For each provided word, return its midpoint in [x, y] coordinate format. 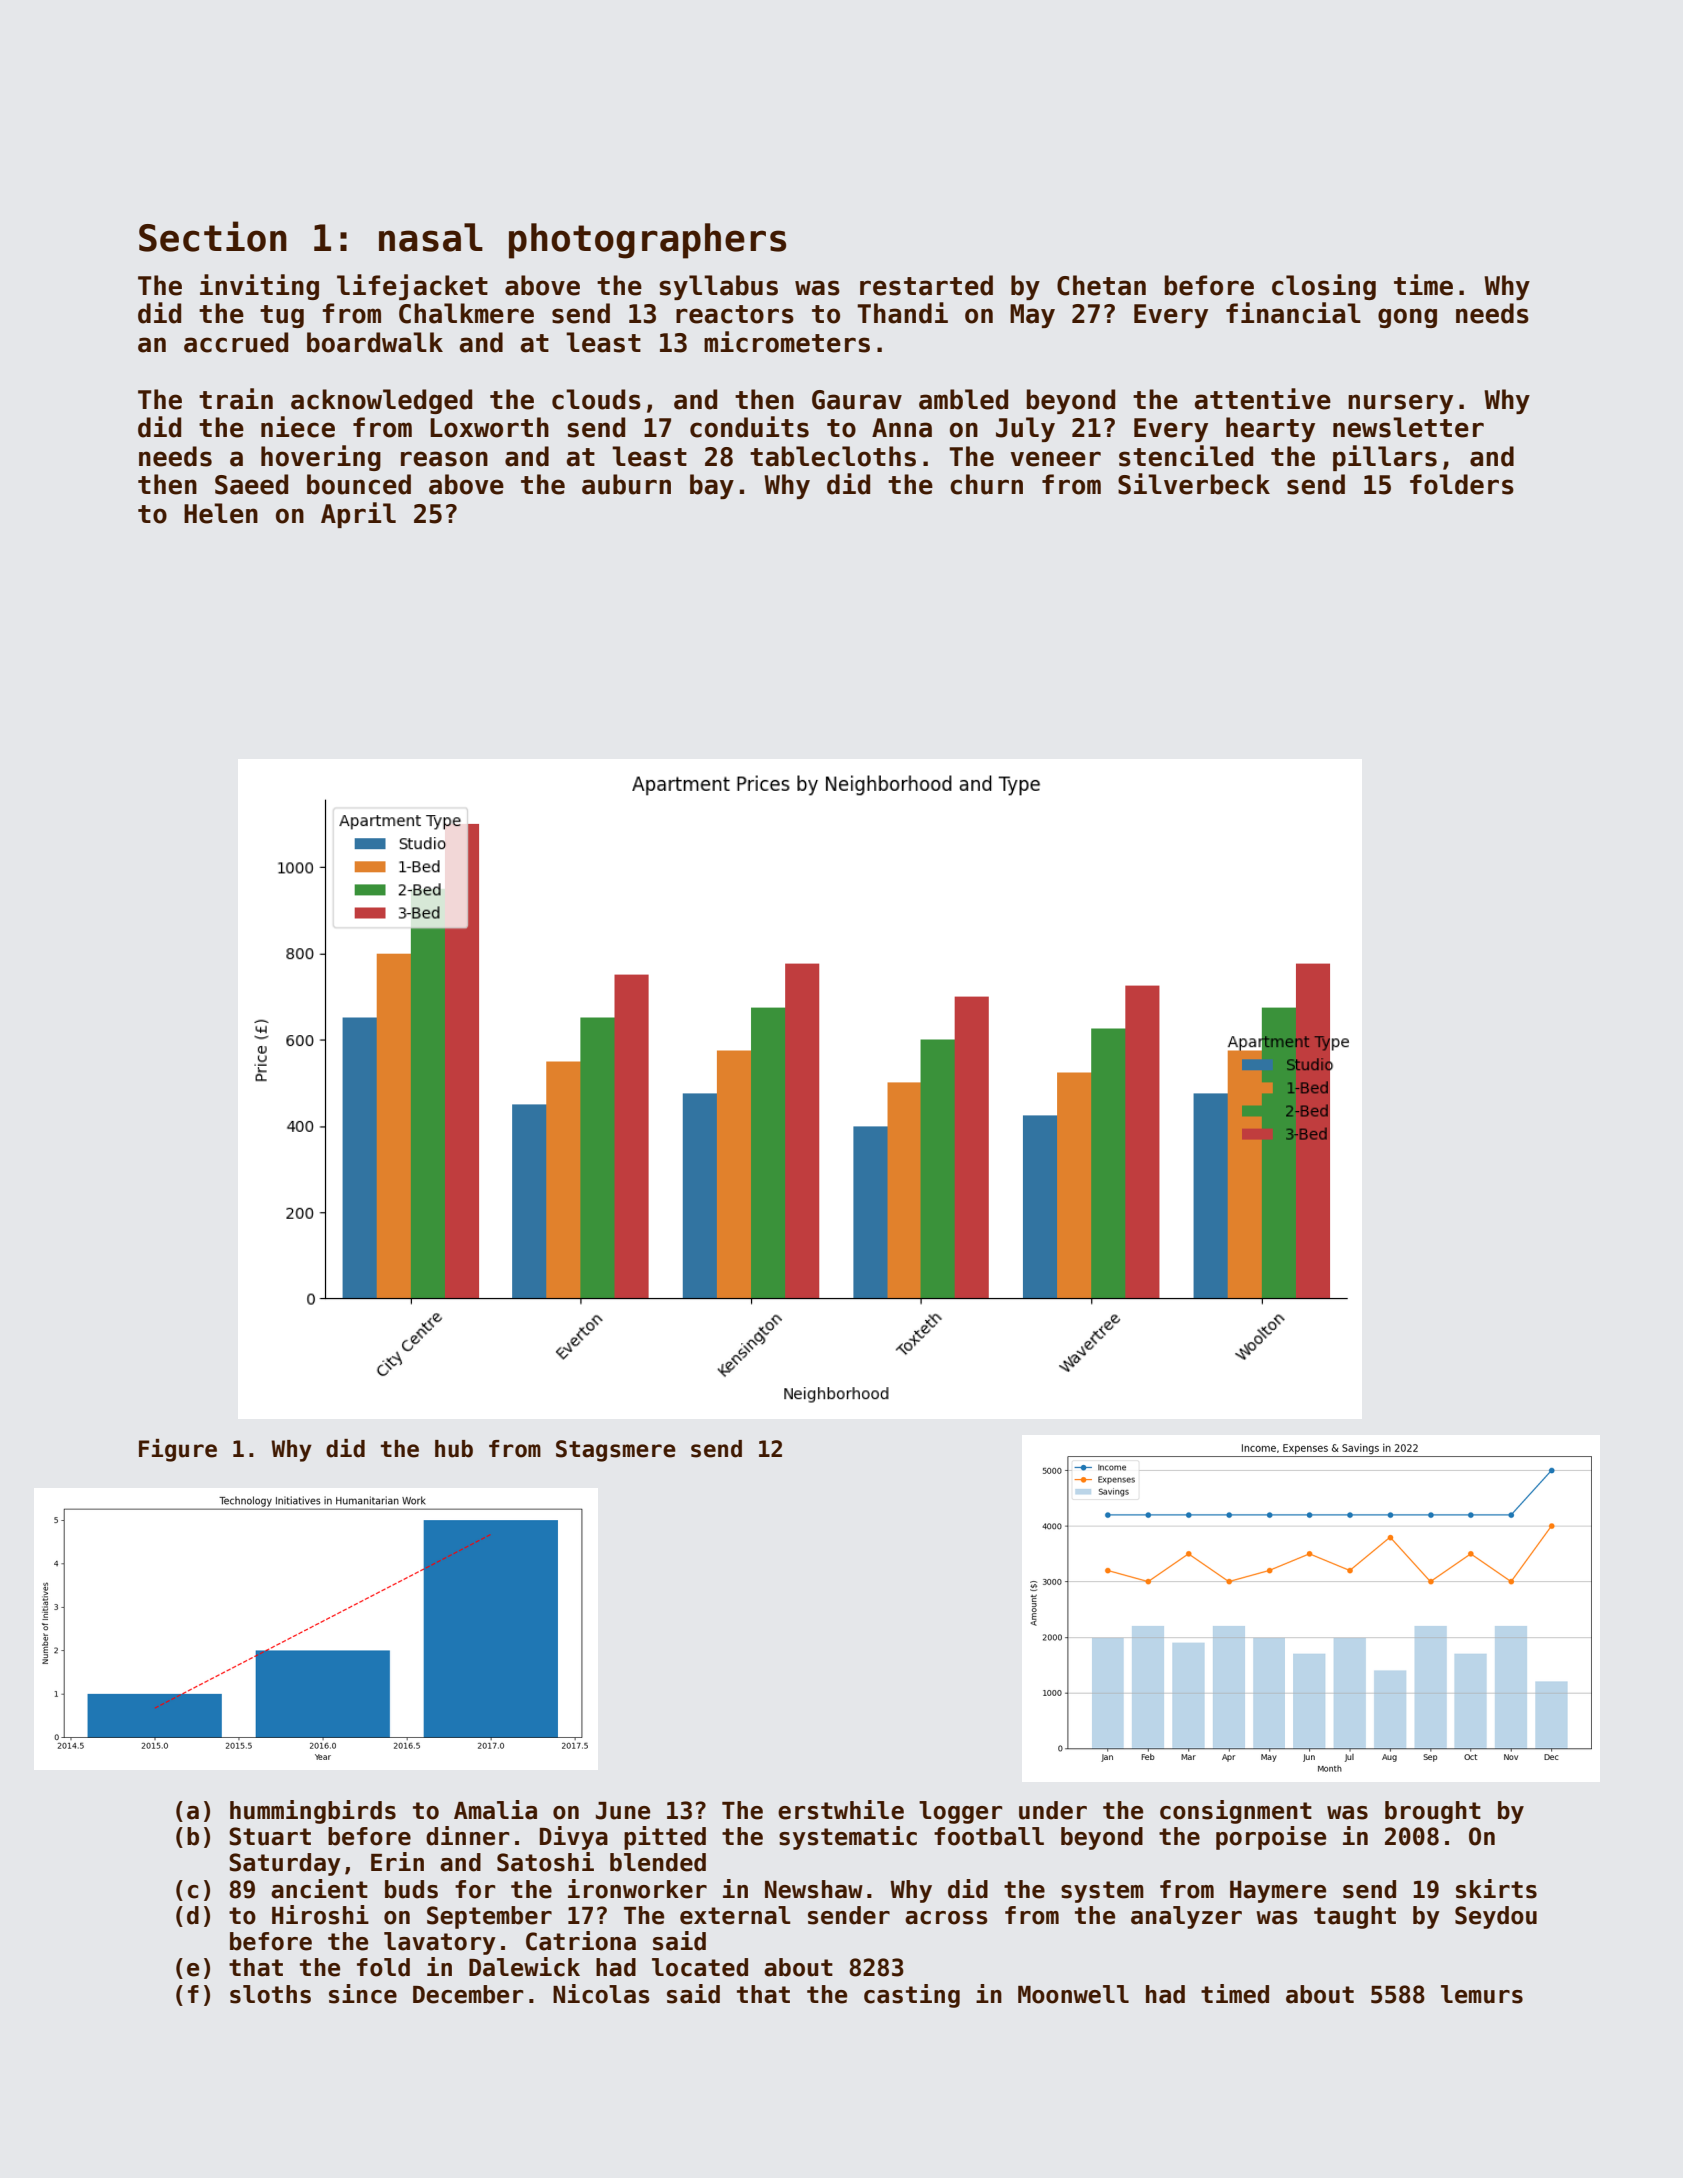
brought [1433, 1812]
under [1053, 1810]
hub [454, 1449]
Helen [221, 513]
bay [712, 486]
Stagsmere [616, 1451]
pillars [1385, 458]
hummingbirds [313, 1812]
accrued [236, 342]
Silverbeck [1194, 484]
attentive [1262, 399]
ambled [963, 399]
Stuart [270, 1836]
